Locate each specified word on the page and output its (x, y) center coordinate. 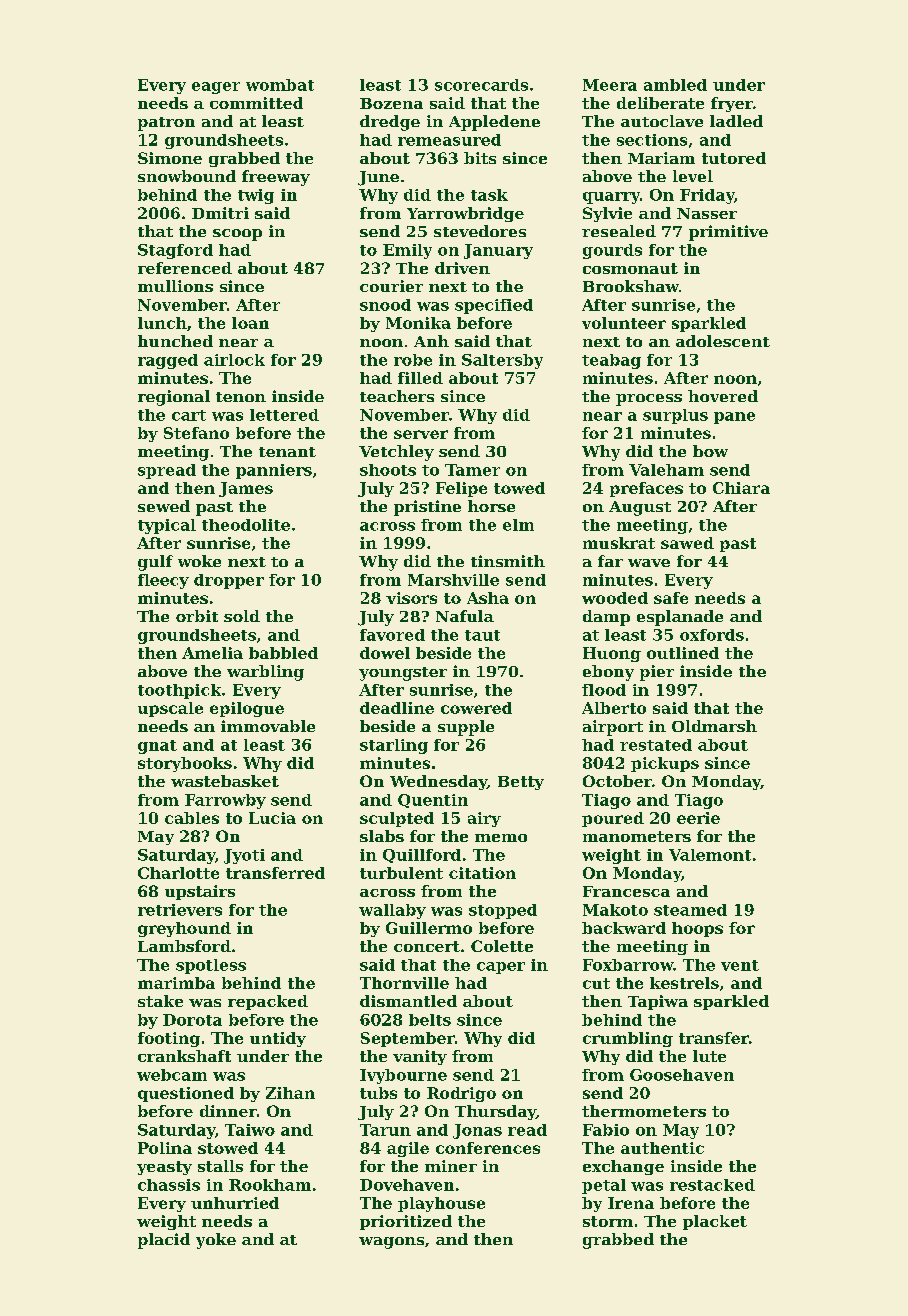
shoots (388, 470)
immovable (268, 726)
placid (164, 1241)
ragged (168, 361)
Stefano (196, 433)
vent (740, 965)
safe (671, 598)
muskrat (619, 543)
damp (606, 618)
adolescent (723, 341)
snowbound (187, 176)
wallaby (392, 911)
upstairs (200, 892)
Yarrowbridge (465, 214)
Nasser (707, 213)
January (498, 251)
